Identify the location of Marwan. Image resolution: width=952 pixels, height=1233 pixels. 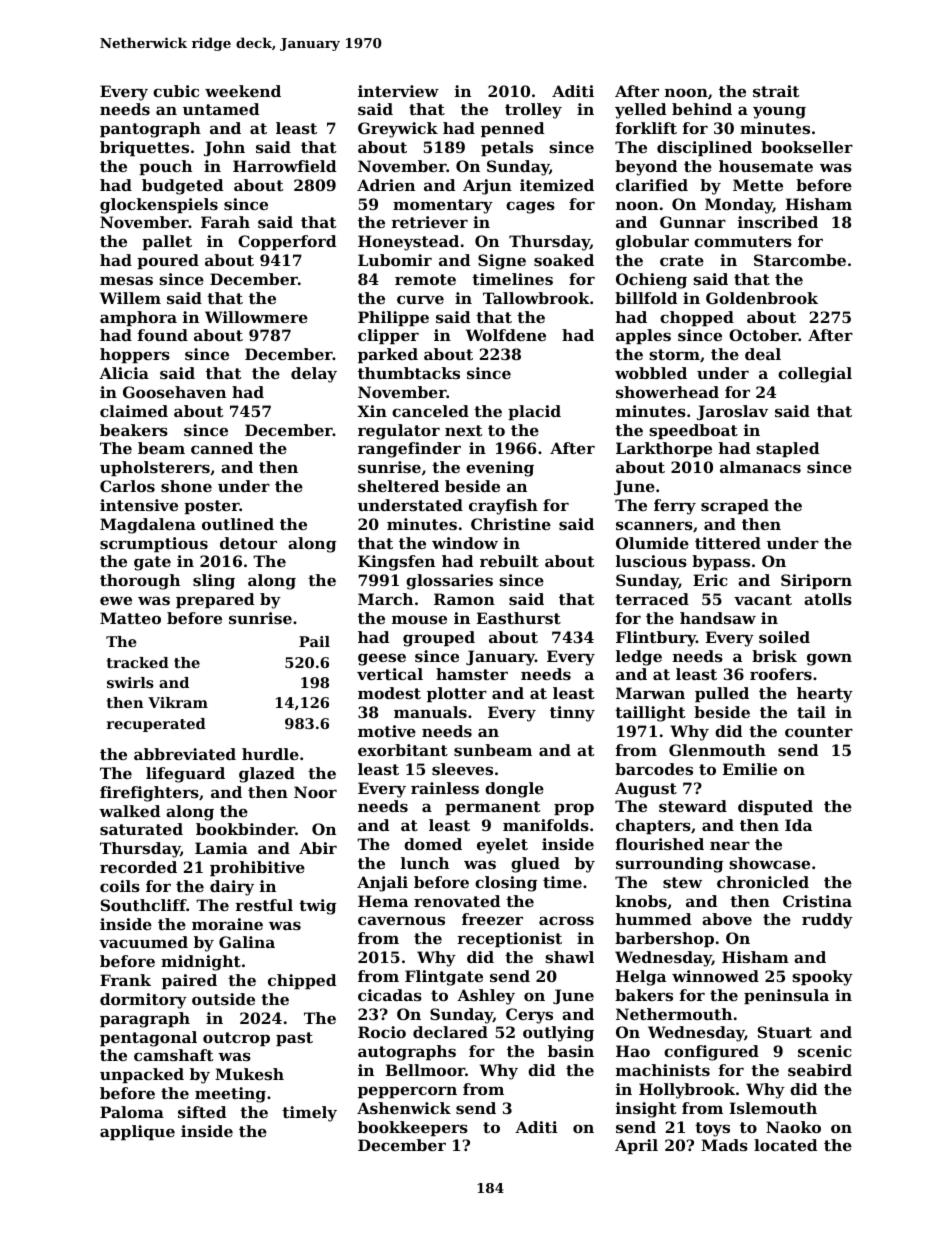
(650, 693).
